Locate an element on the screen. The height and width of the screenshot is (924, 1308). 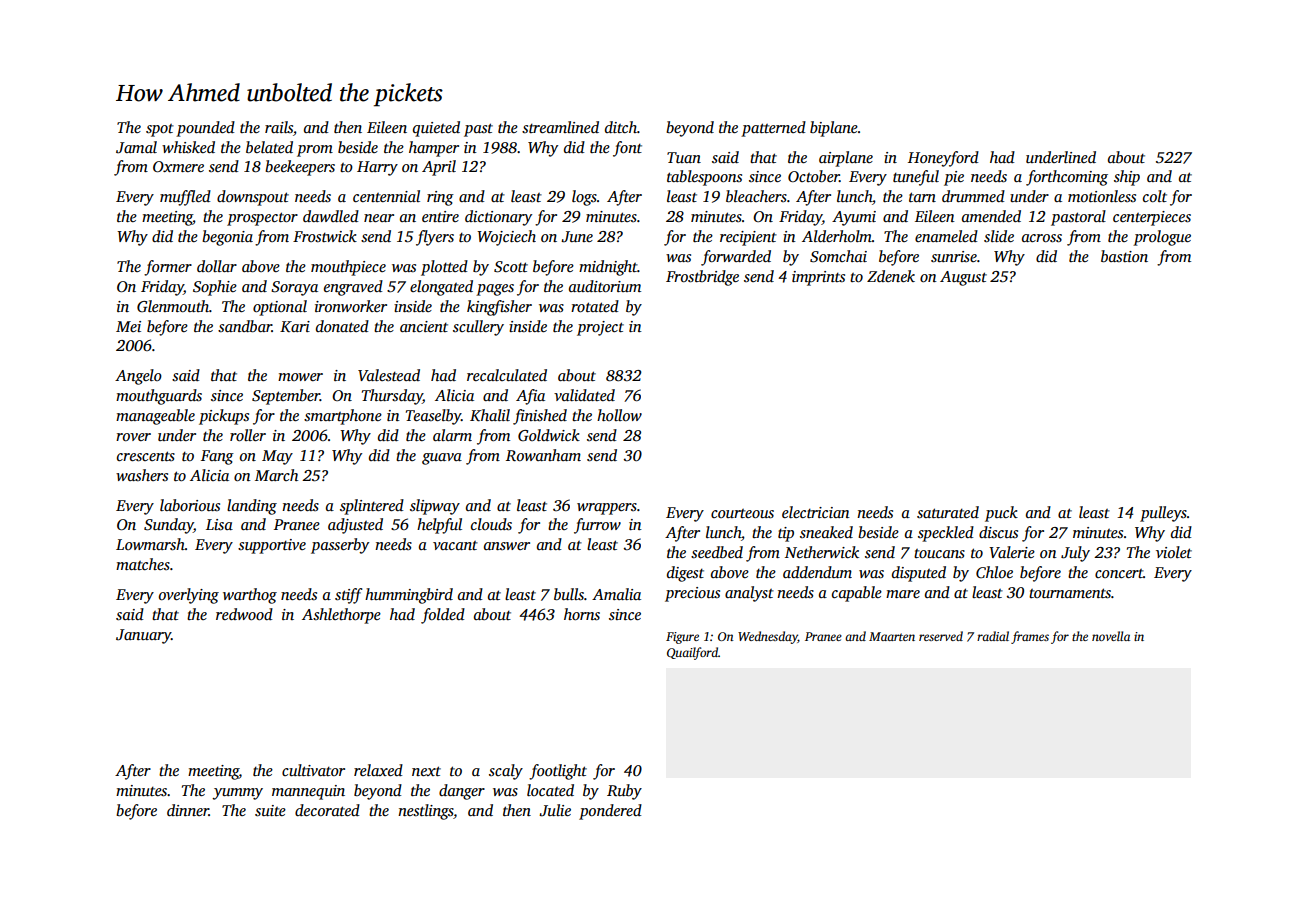
mouthguards is located at coordinates (159, 397).
